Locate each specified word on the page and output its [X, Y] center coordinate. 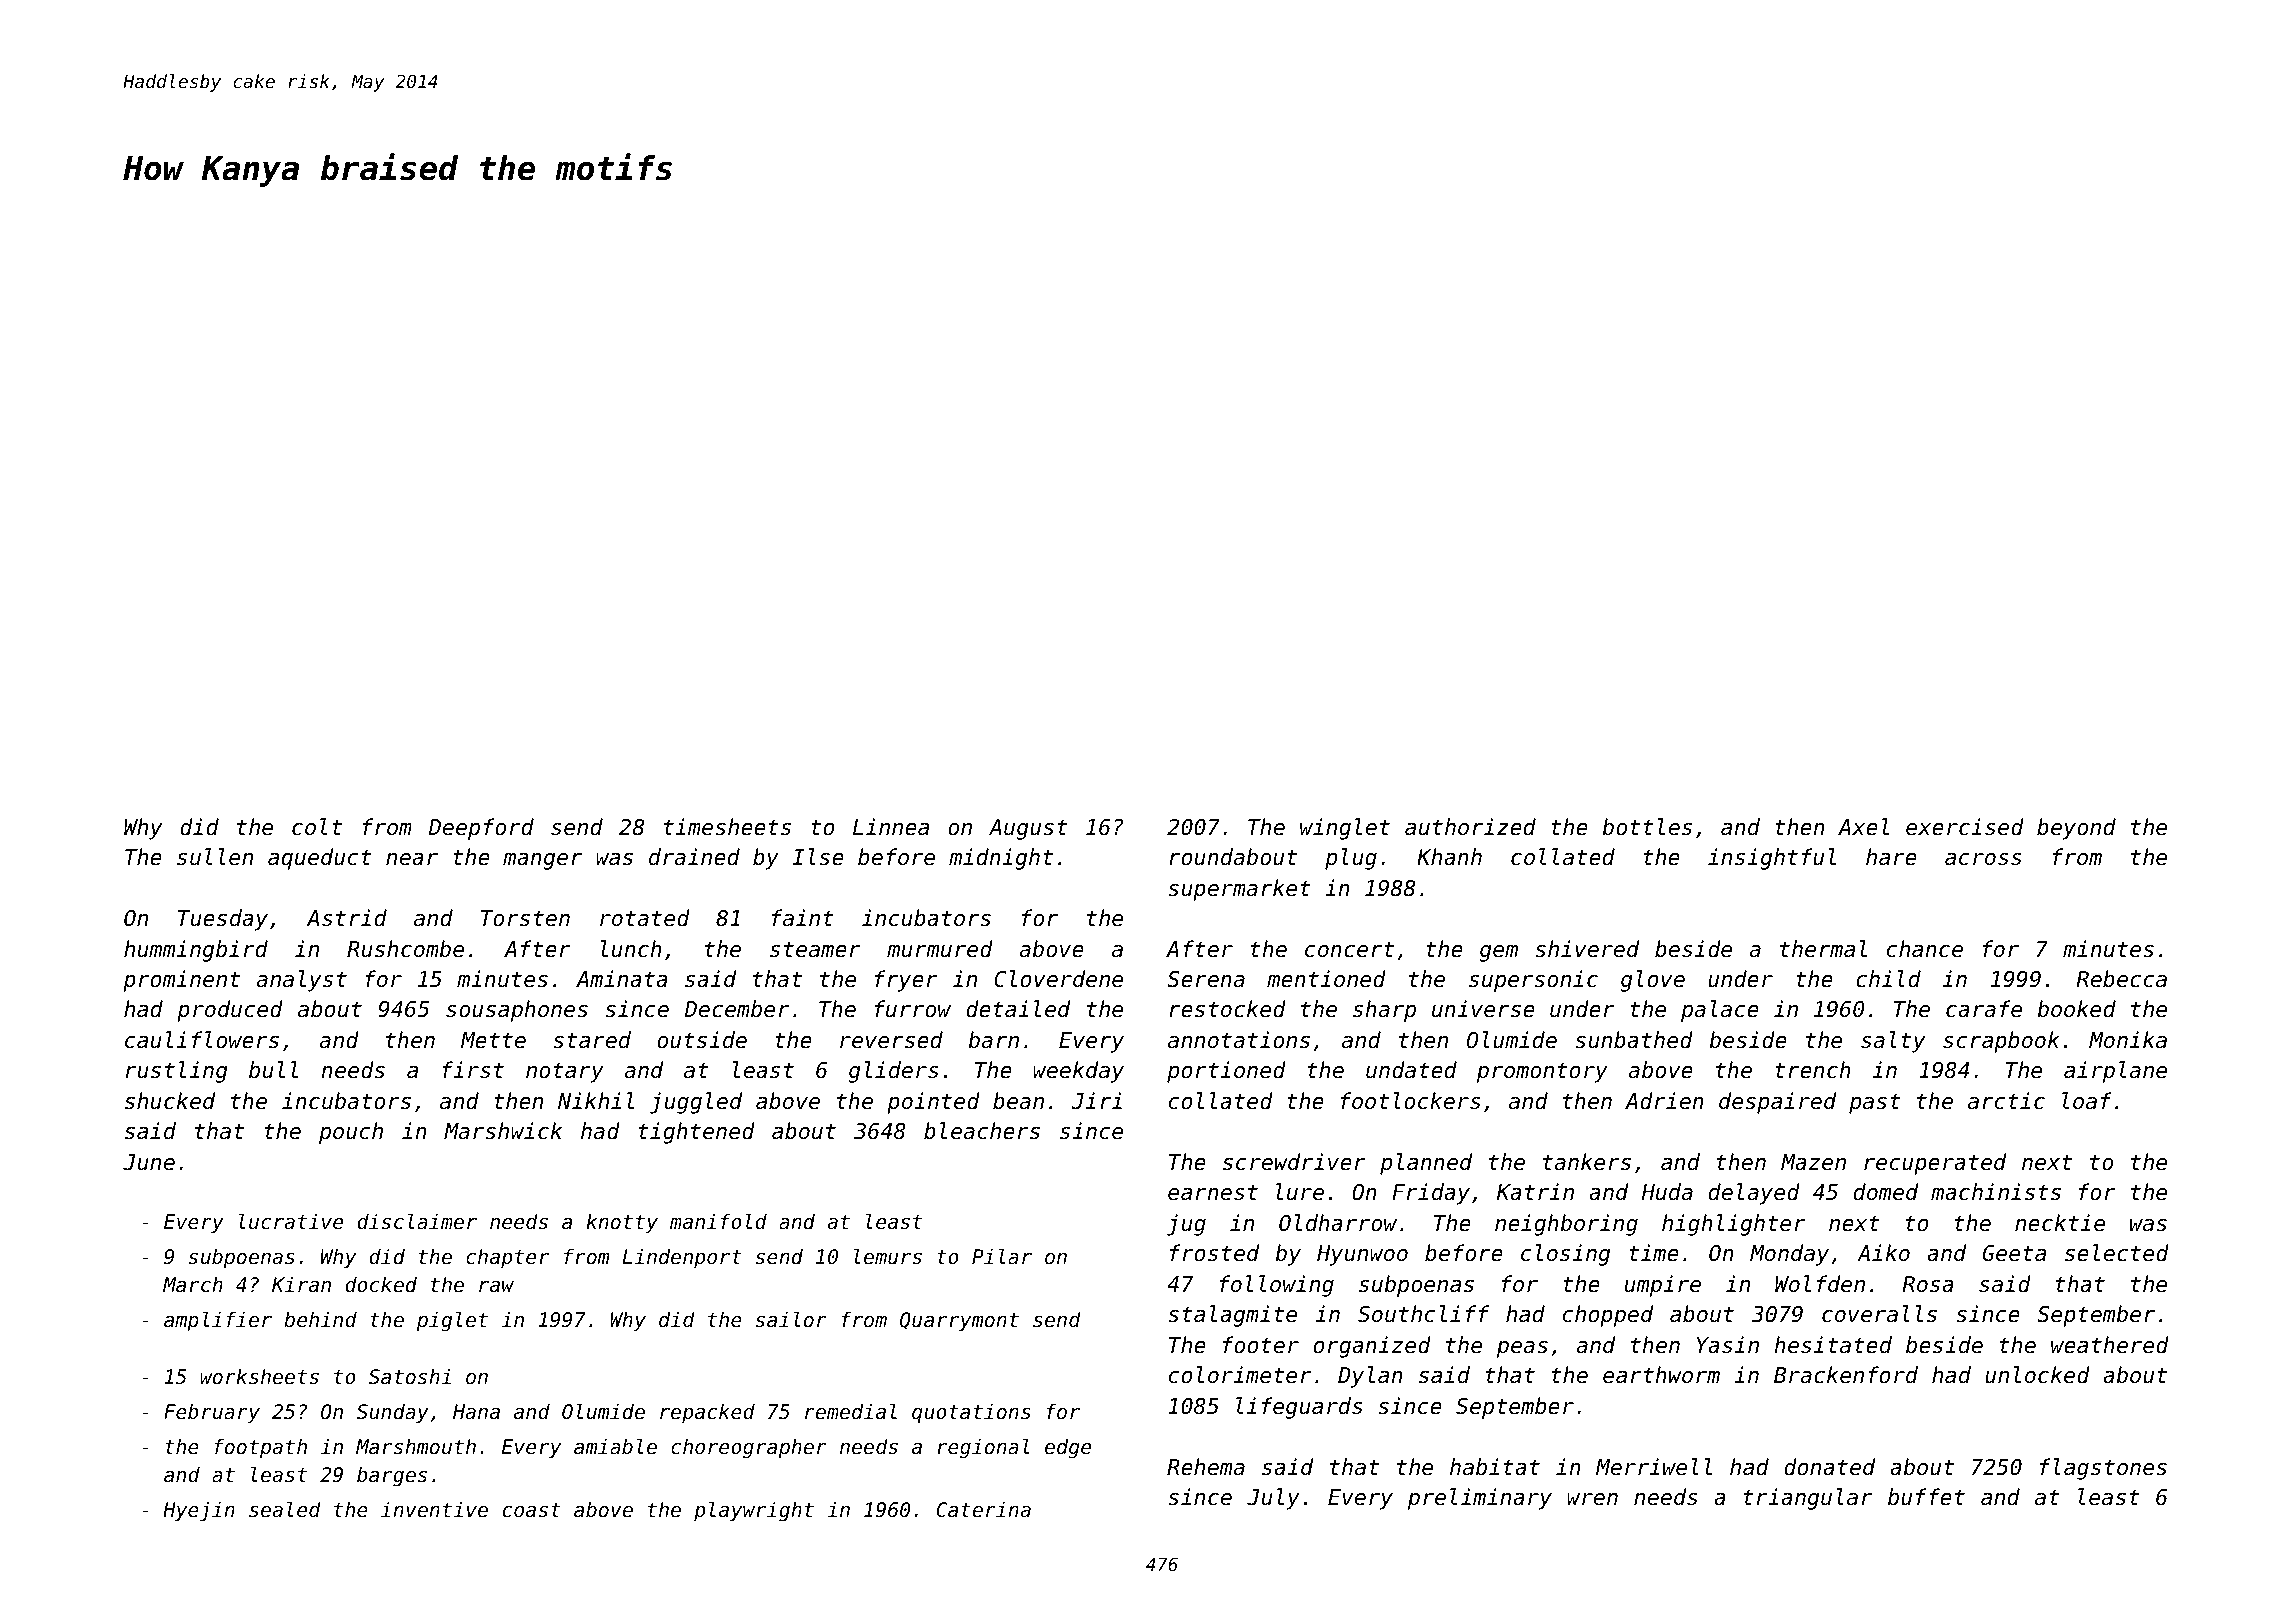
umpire [1663, 1286]
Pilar [1002, 1256]
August [1028, 829]
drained [694, 857]
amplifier [218, 1321]
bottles [1647, 827]
